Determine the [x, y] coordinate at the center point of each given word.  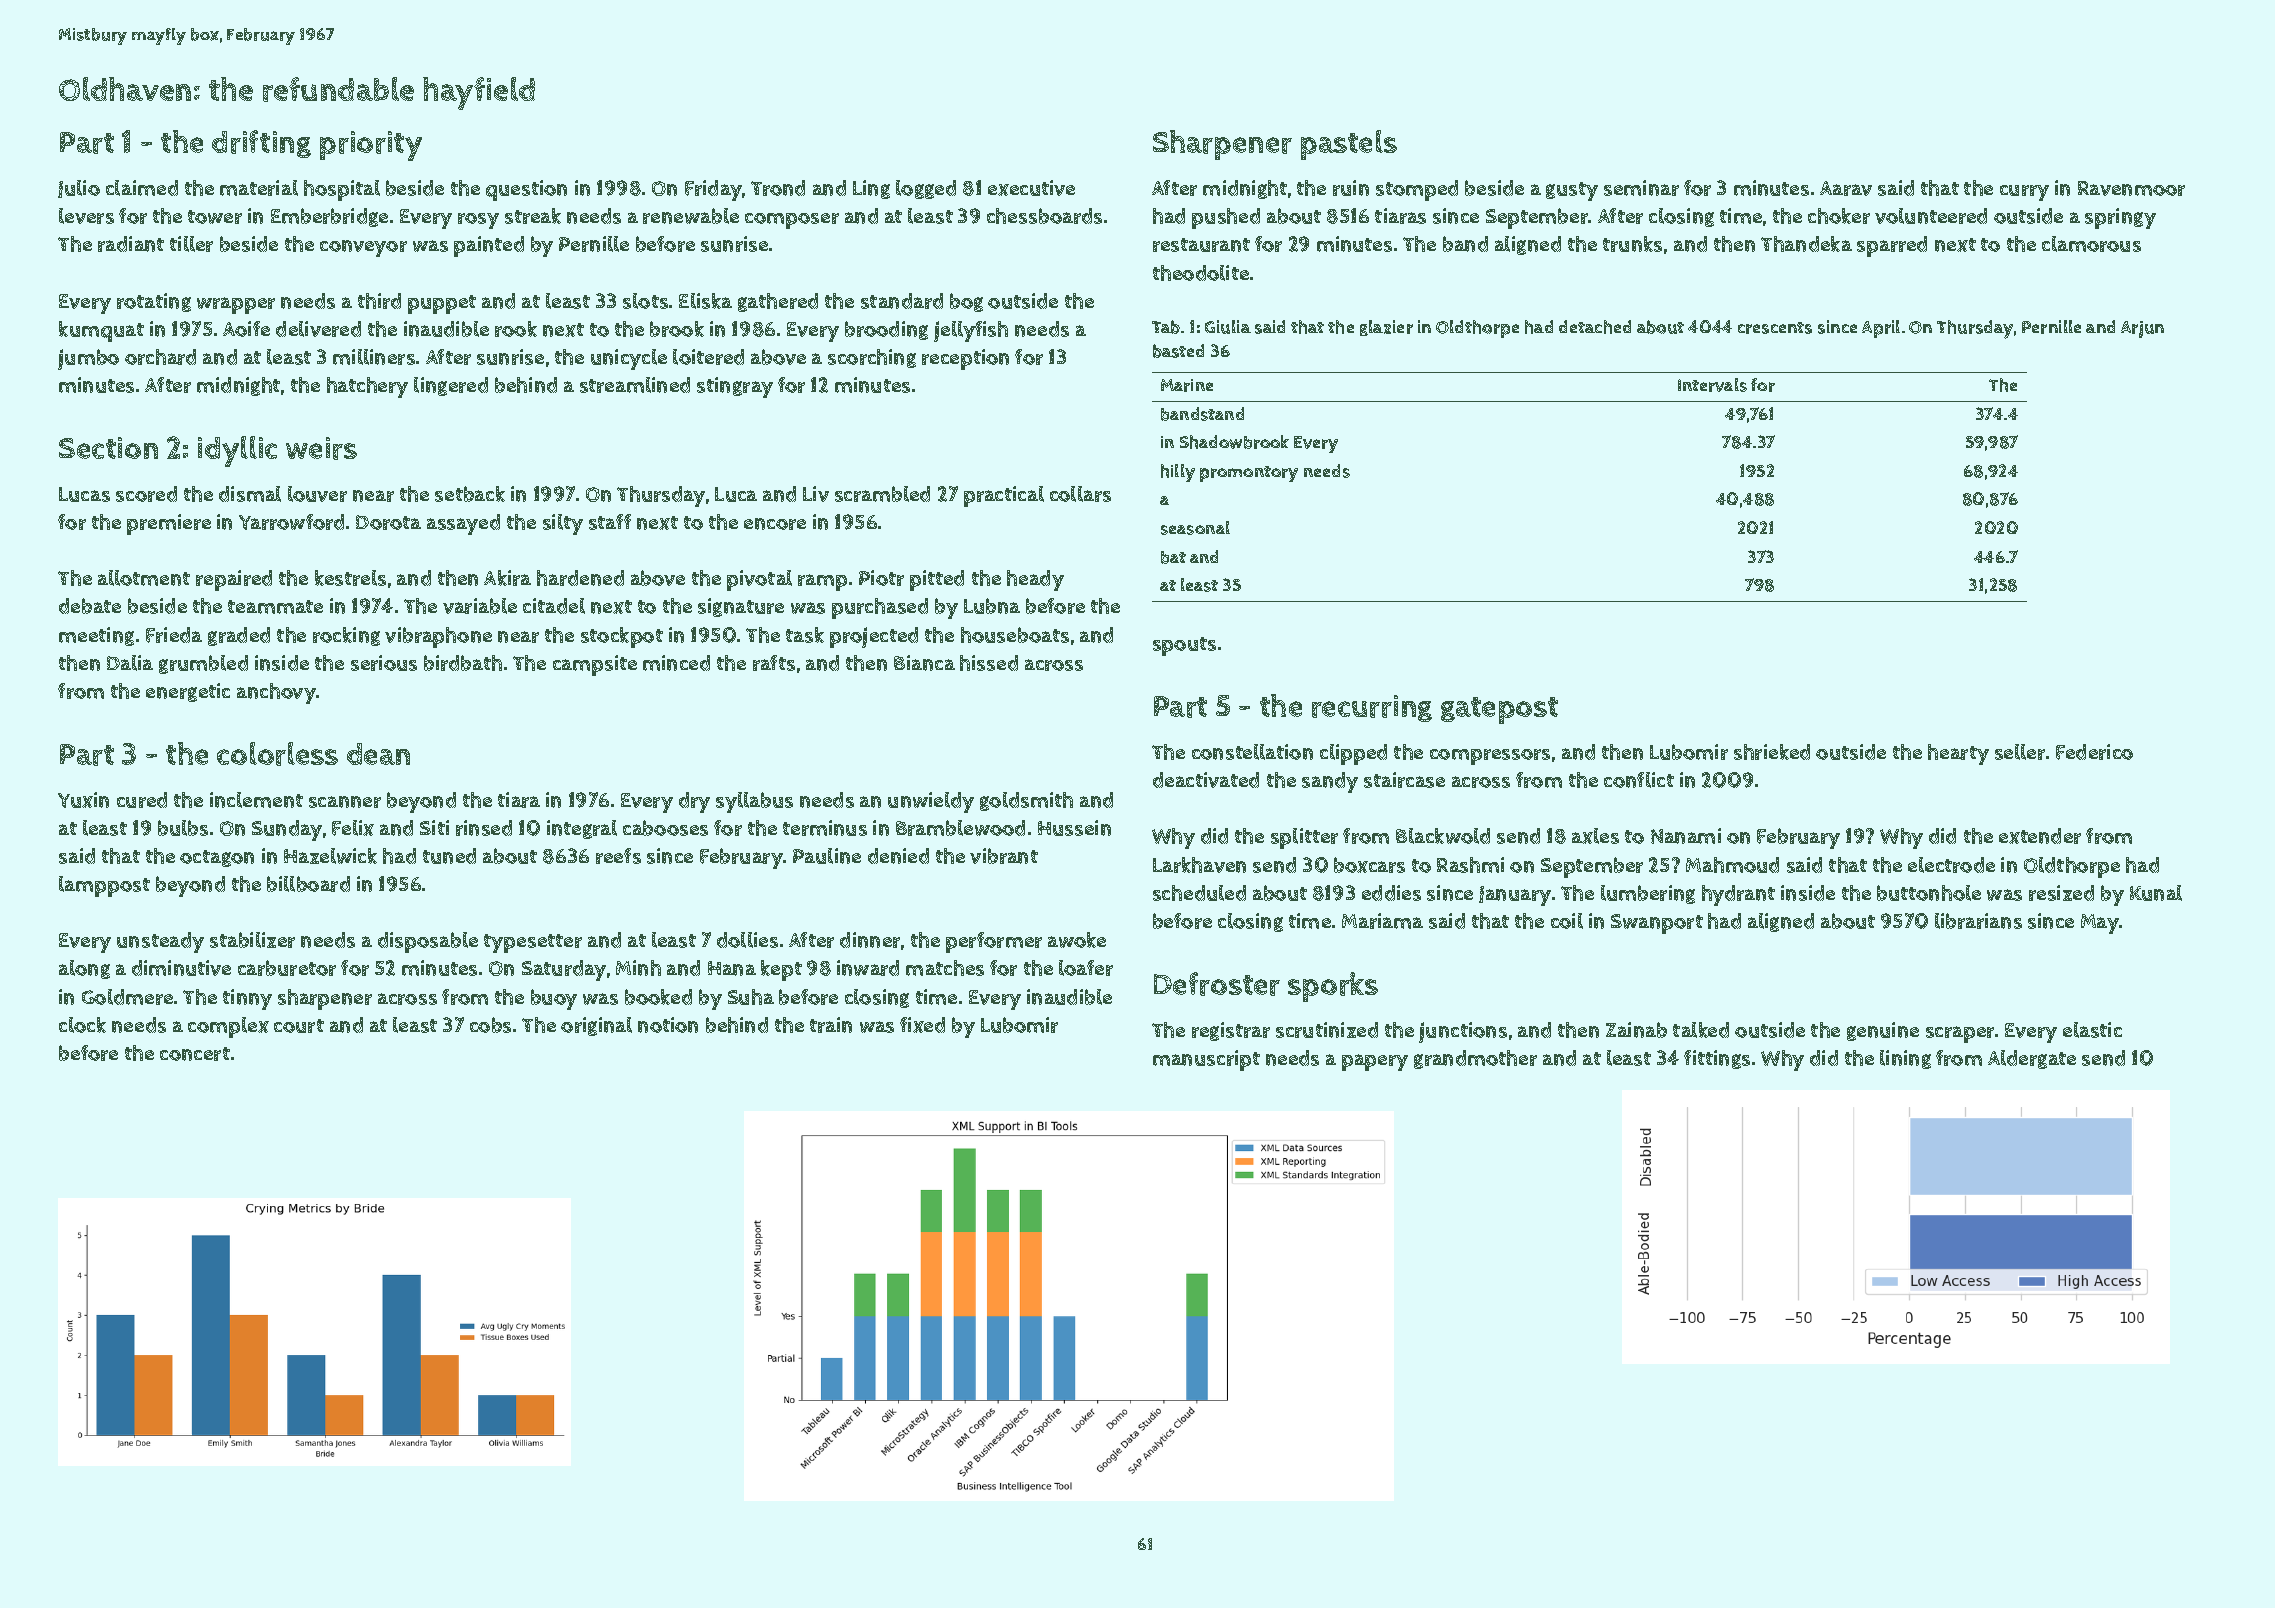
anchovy [276, 693]
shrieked [1772, 752]
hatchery [367, 387]
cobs [490, 1025]
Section [108, 448]
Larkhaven [1199, 865]
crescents [1775, 328]
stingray [735, 387]
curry [2024, 193]
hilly [1178, 473]
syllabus [754, 802]
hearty [1958, 754]
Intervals [1712, 385]
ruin [1351, 188]
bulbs [183, 828]
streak [533, 216]
